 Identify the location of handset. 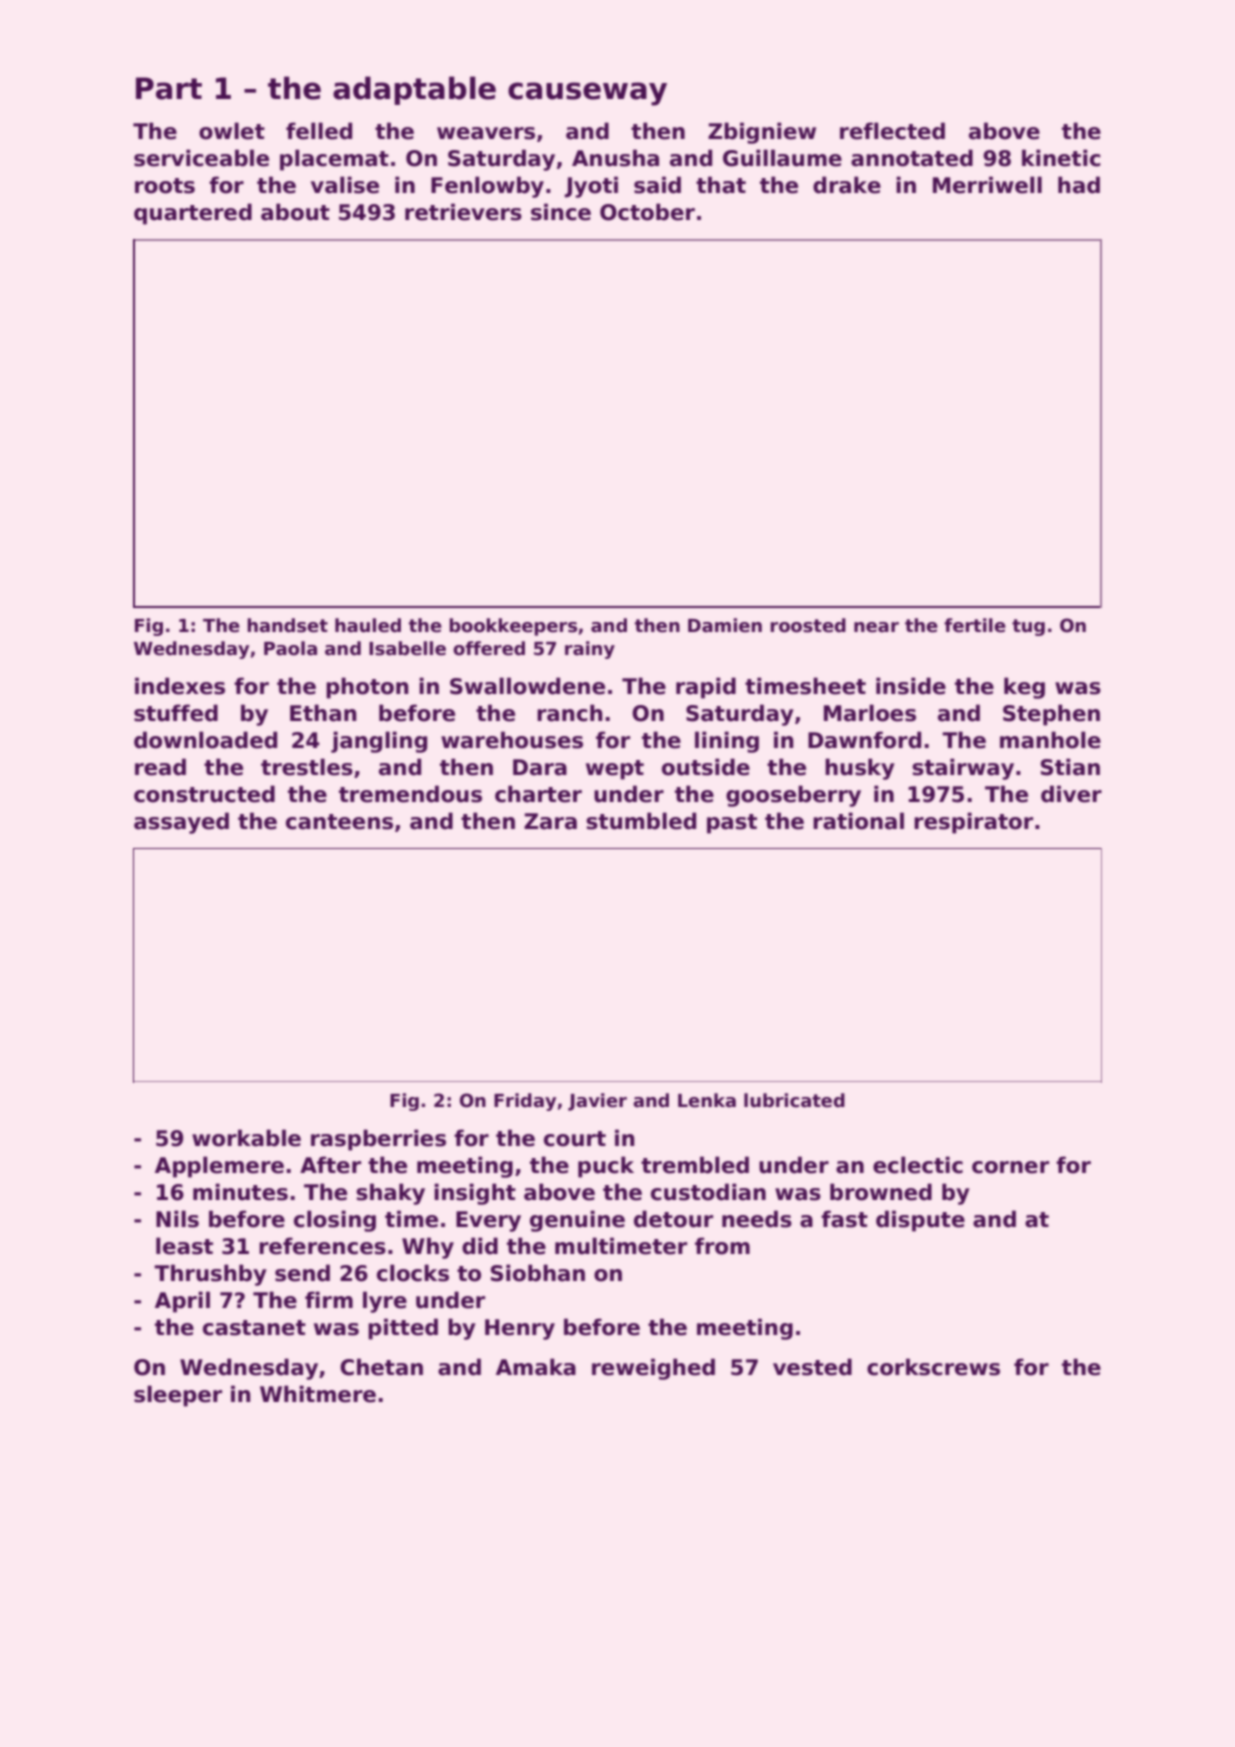
(287, 625).
